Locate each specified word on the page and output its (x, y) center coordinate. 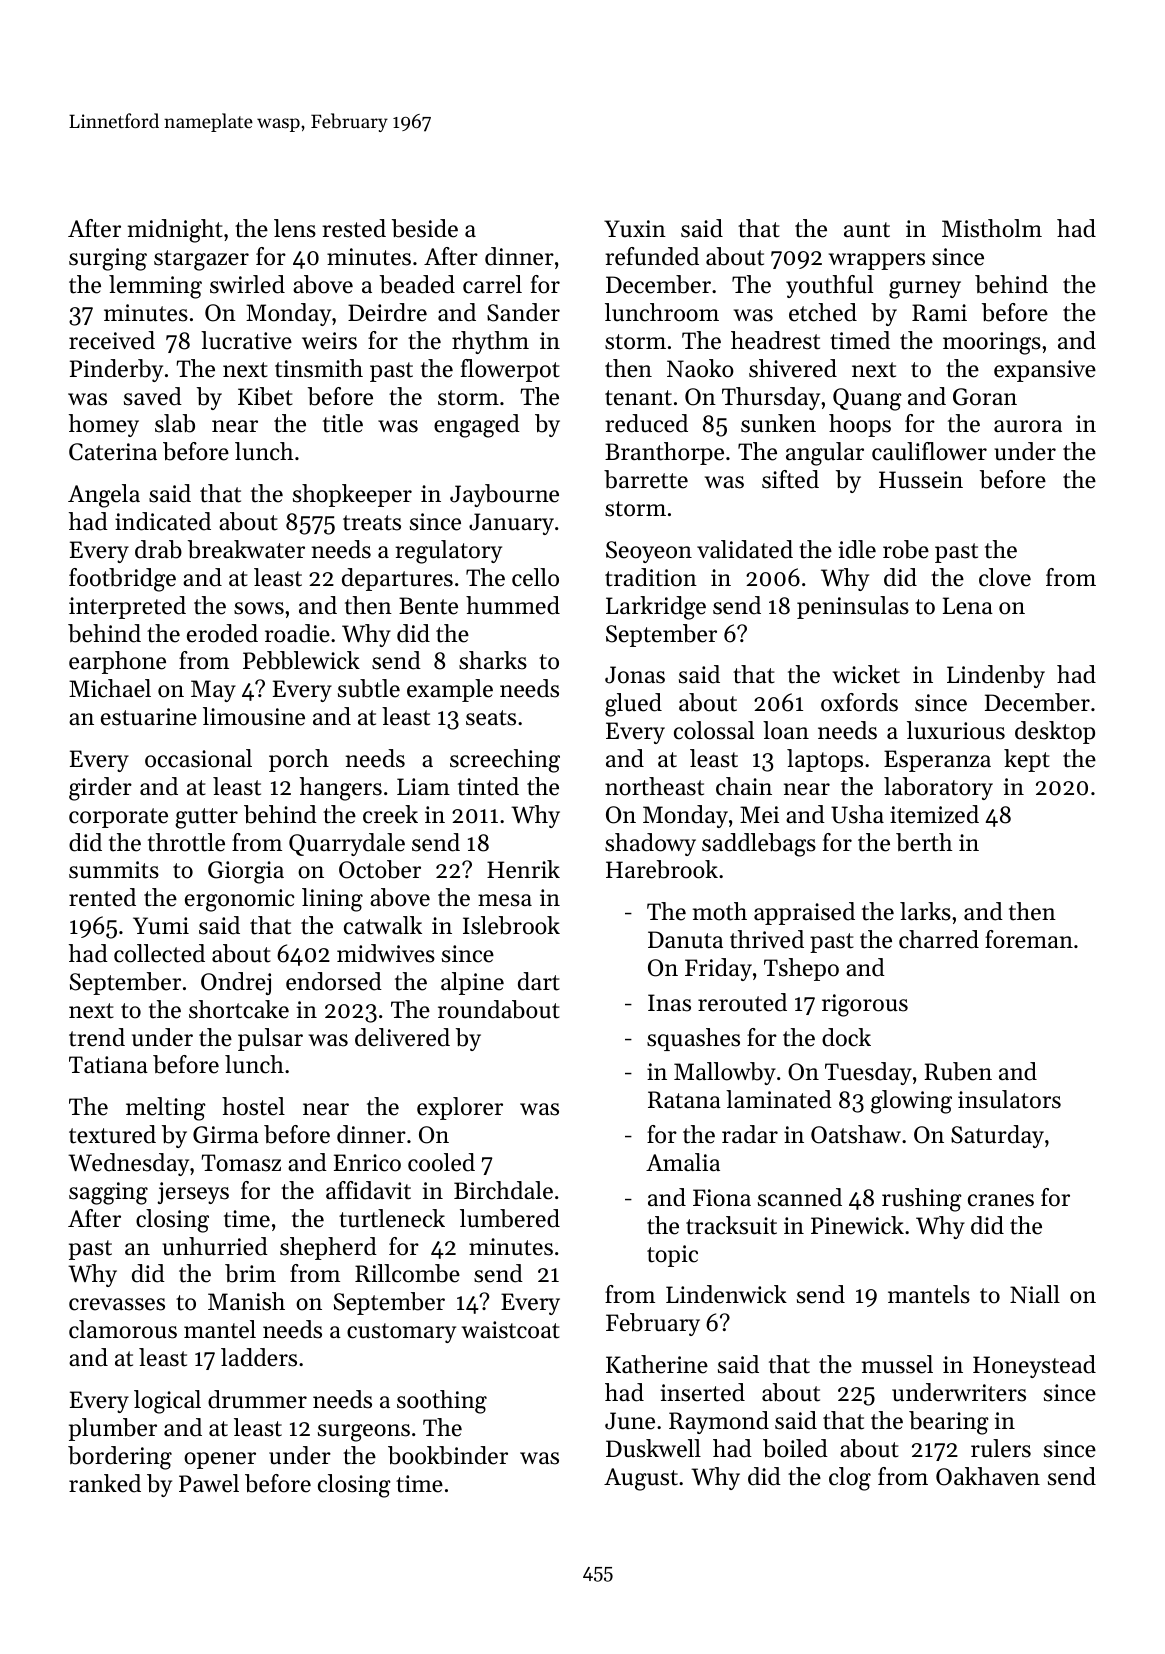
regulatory (448, 552)
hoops (860, 425)
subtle (369, 688)
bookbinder (448, 1455)
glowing (911, 1102)
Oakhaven (988, 1476)
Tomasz (241, 1163)
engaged (477, 426)
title (343, 423)
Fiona (722, 1198)
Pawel (209, 1483)
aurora (1028, 426)
